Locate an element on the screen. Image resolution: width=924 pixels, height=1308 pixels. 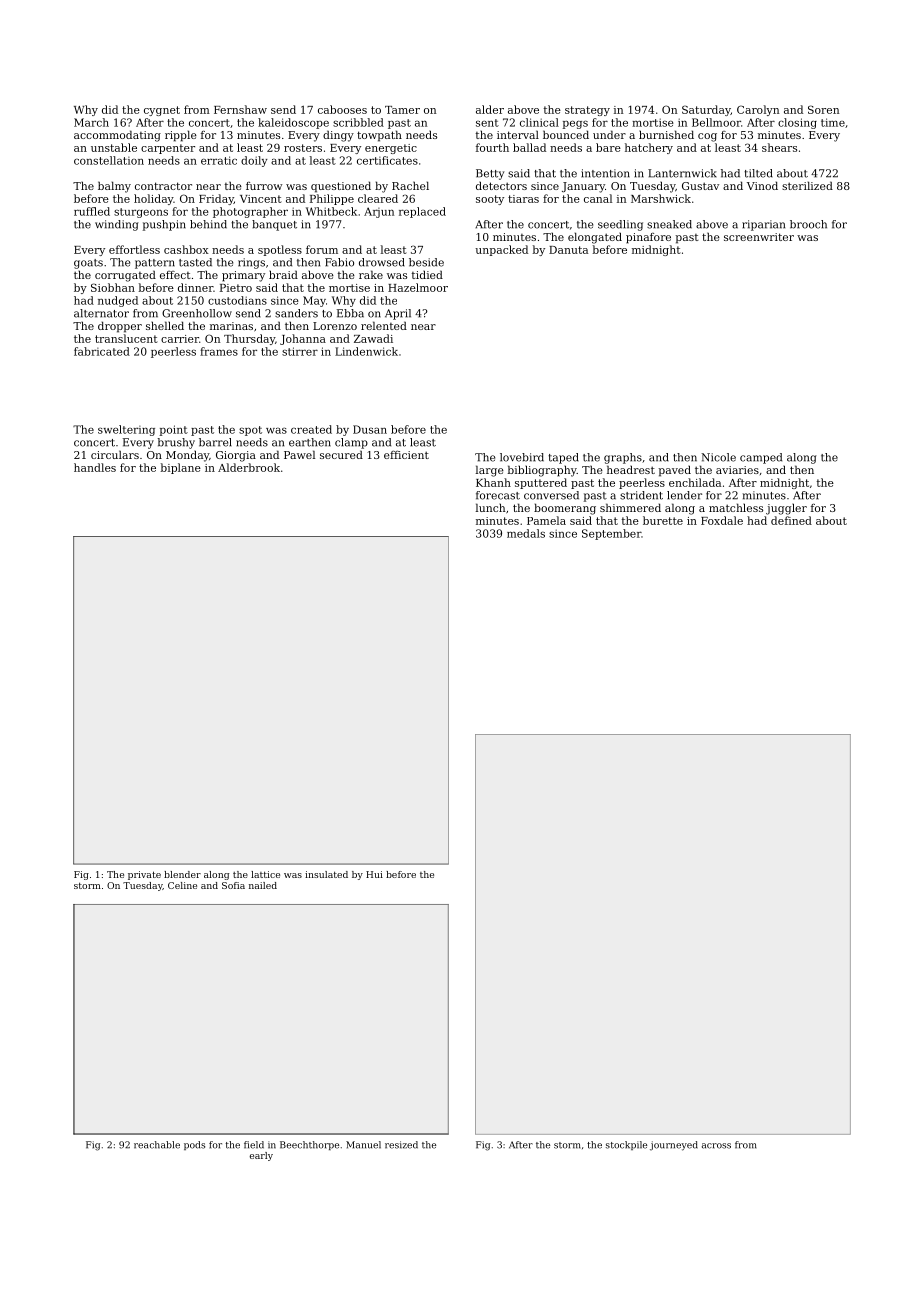
medals is located at coordinates (526, 533).
